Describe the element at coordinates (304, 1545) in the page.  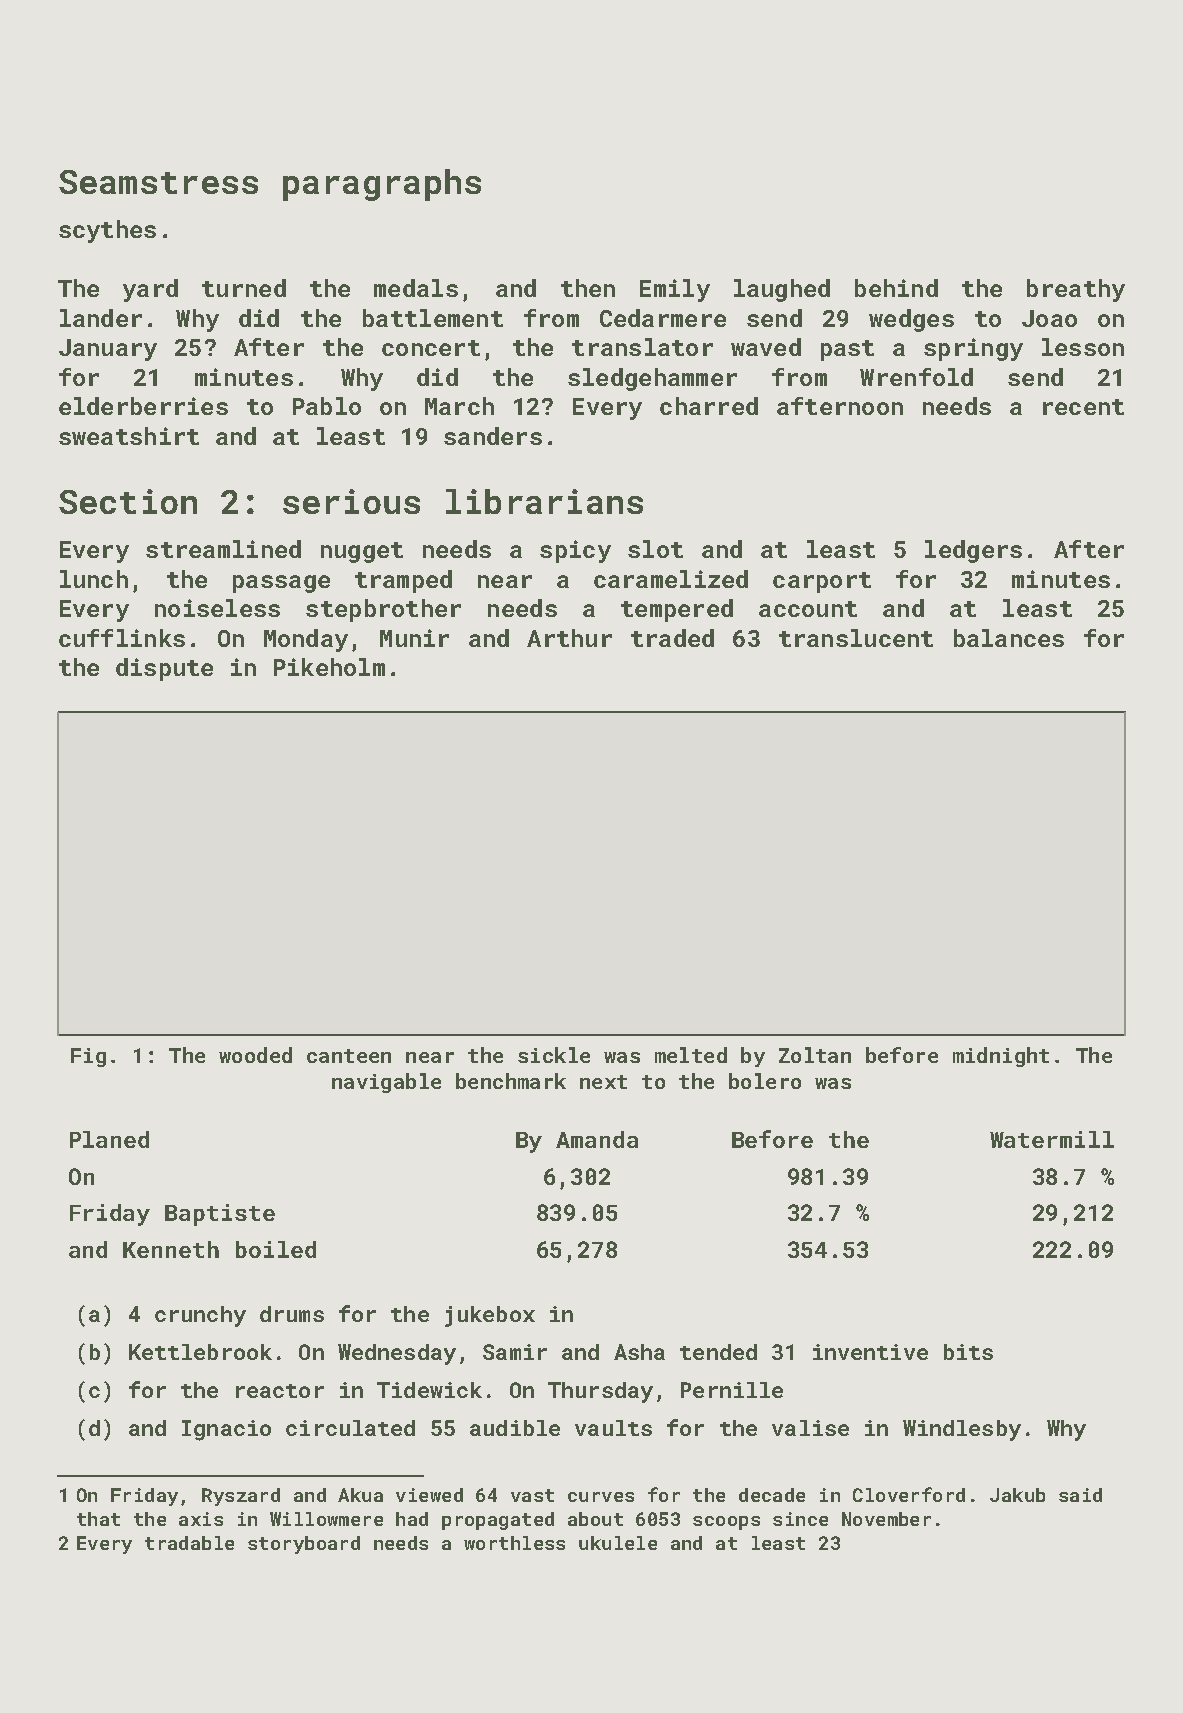
I see `storyboard` at that location.
